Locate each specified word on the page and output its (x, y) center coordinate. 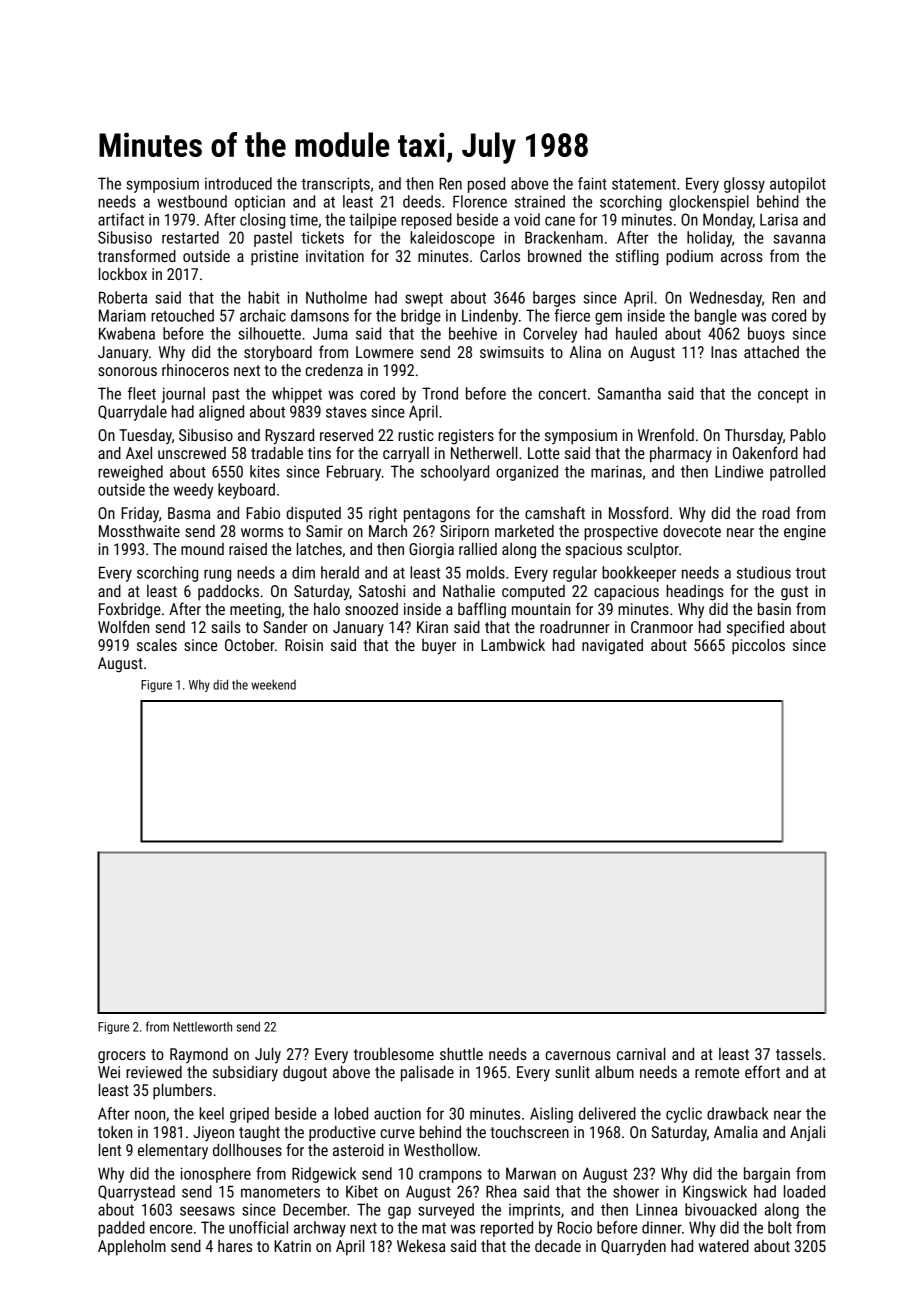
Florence (480, 201)
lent (110, 1149)
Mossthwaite (139, 531)
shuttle (461, 1054)
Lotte (544, 453)
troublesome (394, 1054)
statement (644, 184)
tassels (798, 1054)
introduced (238, 183)
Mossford (638, 512)
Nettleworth (202, 1027)
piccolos (758, 647)
